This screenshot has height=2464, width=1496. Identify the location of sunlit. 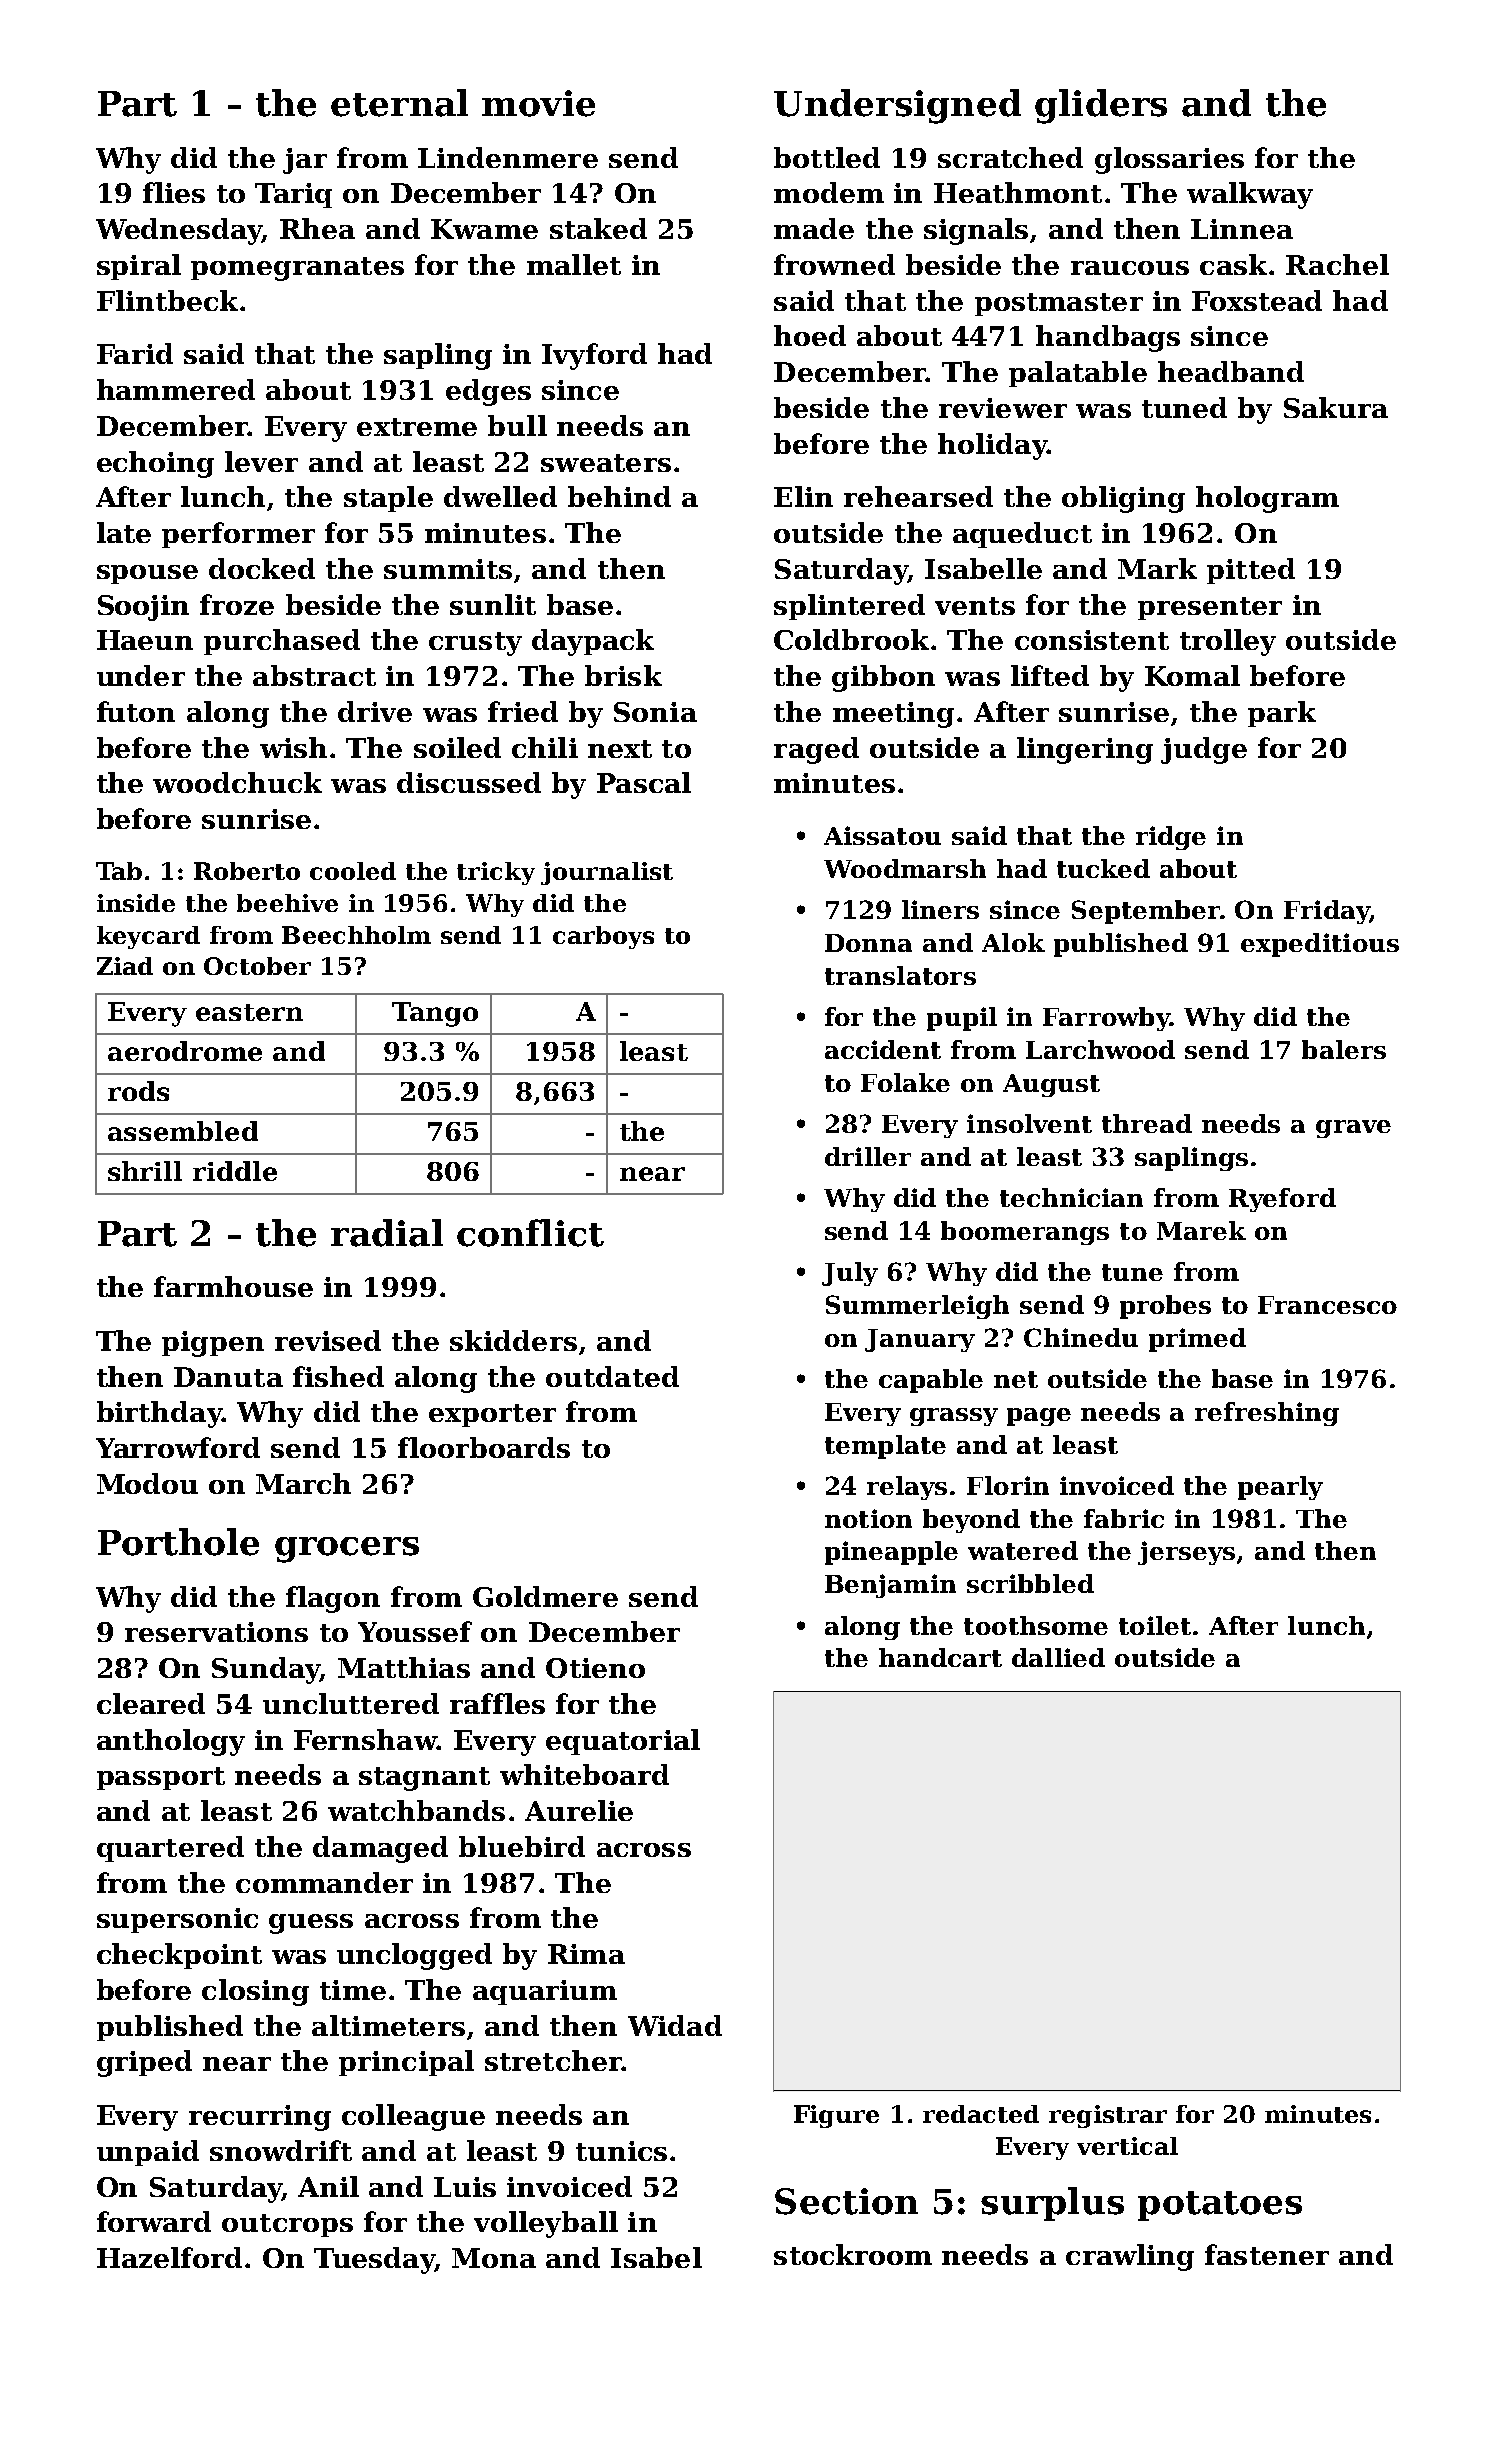
(493, 604).
